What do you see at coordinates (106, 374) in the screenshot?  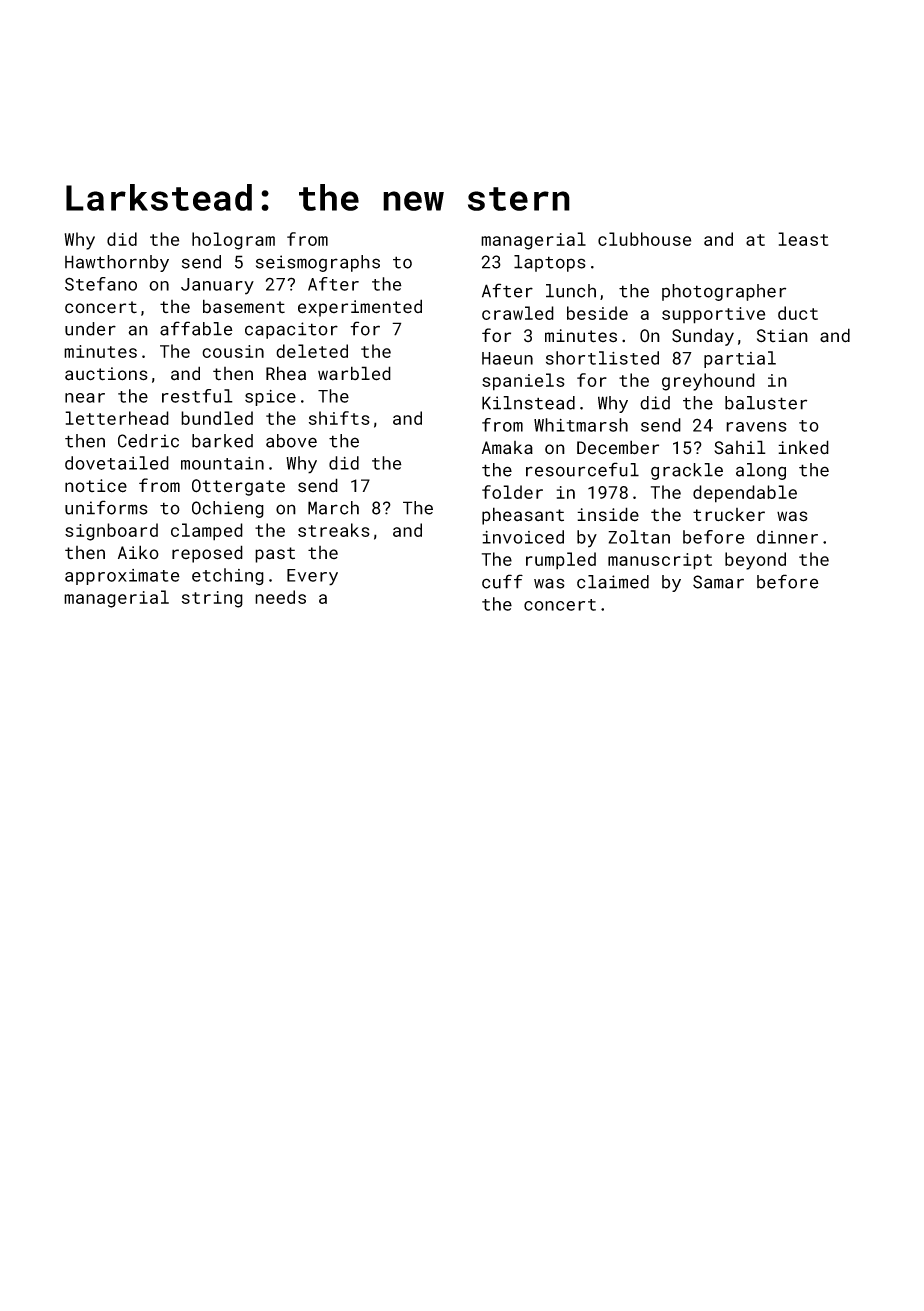 I see `auctions` at bounding box center [106, 374].
